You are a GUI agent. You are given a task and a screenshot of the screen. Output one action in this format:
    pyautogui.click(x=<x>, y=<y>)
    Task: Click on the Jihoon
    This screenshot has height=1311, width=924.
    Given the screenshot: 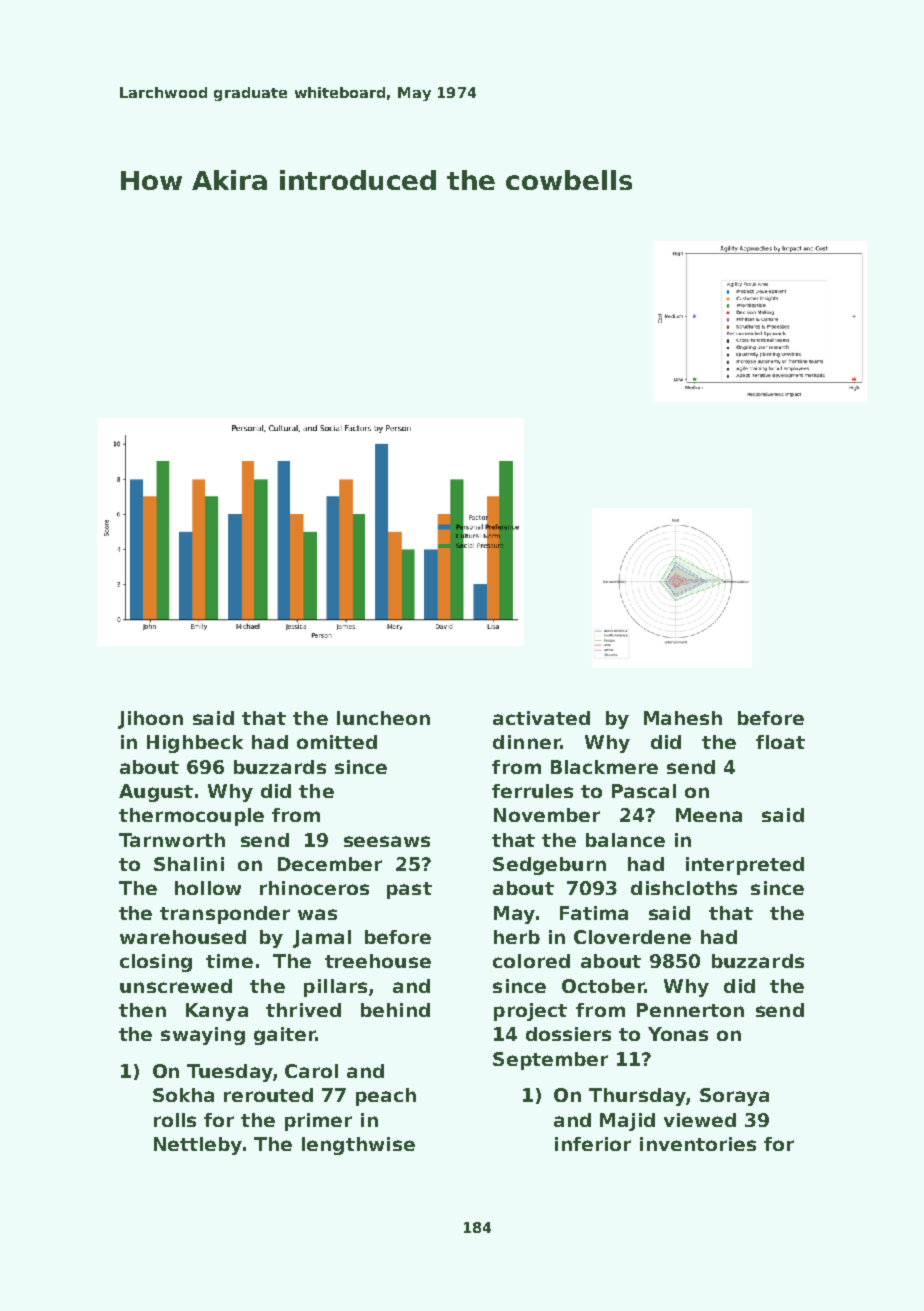 What is the action you would take?
    pyautogui.click(x=150, y=720)
